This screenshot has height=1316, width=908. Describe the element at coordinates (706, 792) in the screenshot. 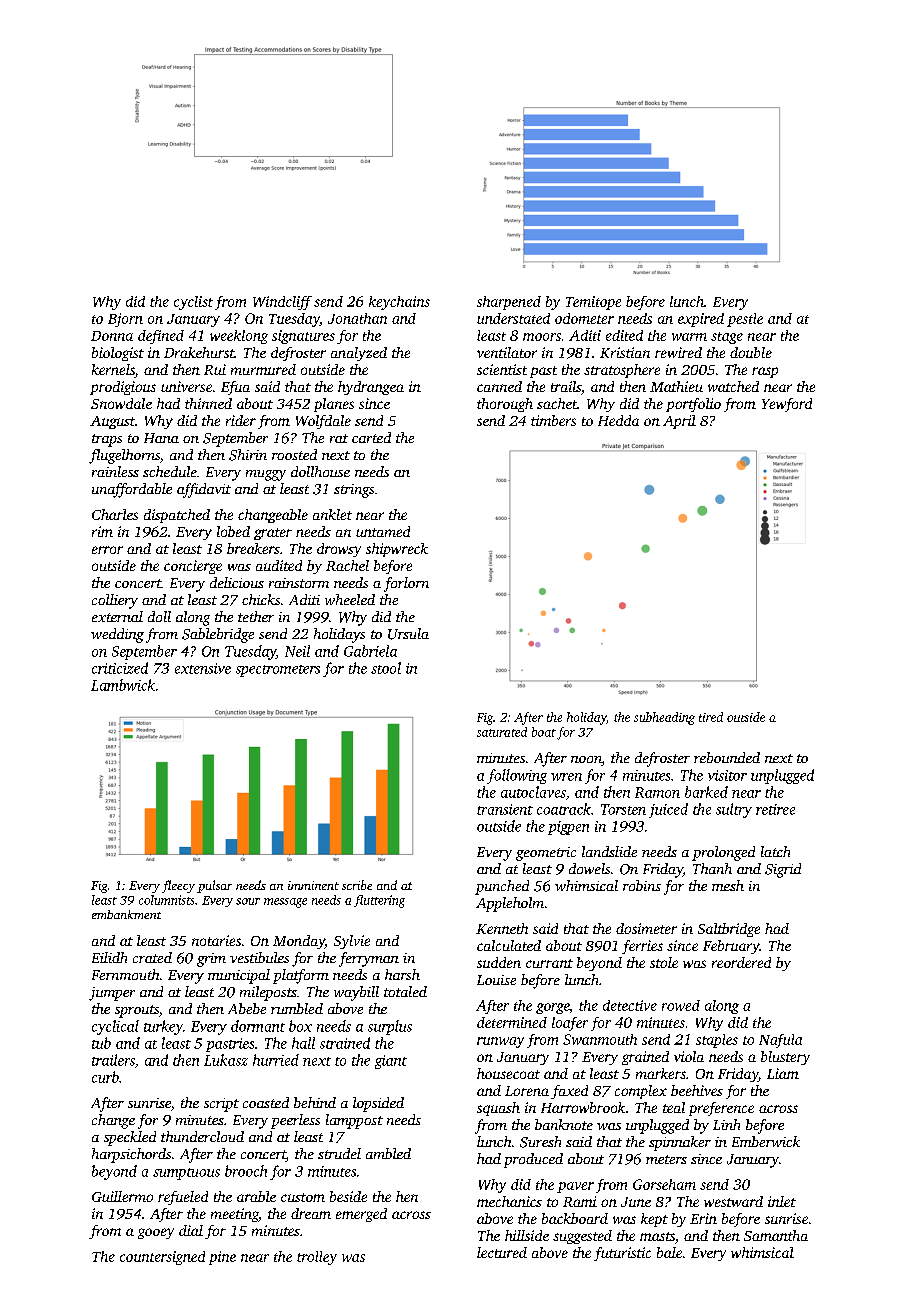

I see `barked` at that location.
